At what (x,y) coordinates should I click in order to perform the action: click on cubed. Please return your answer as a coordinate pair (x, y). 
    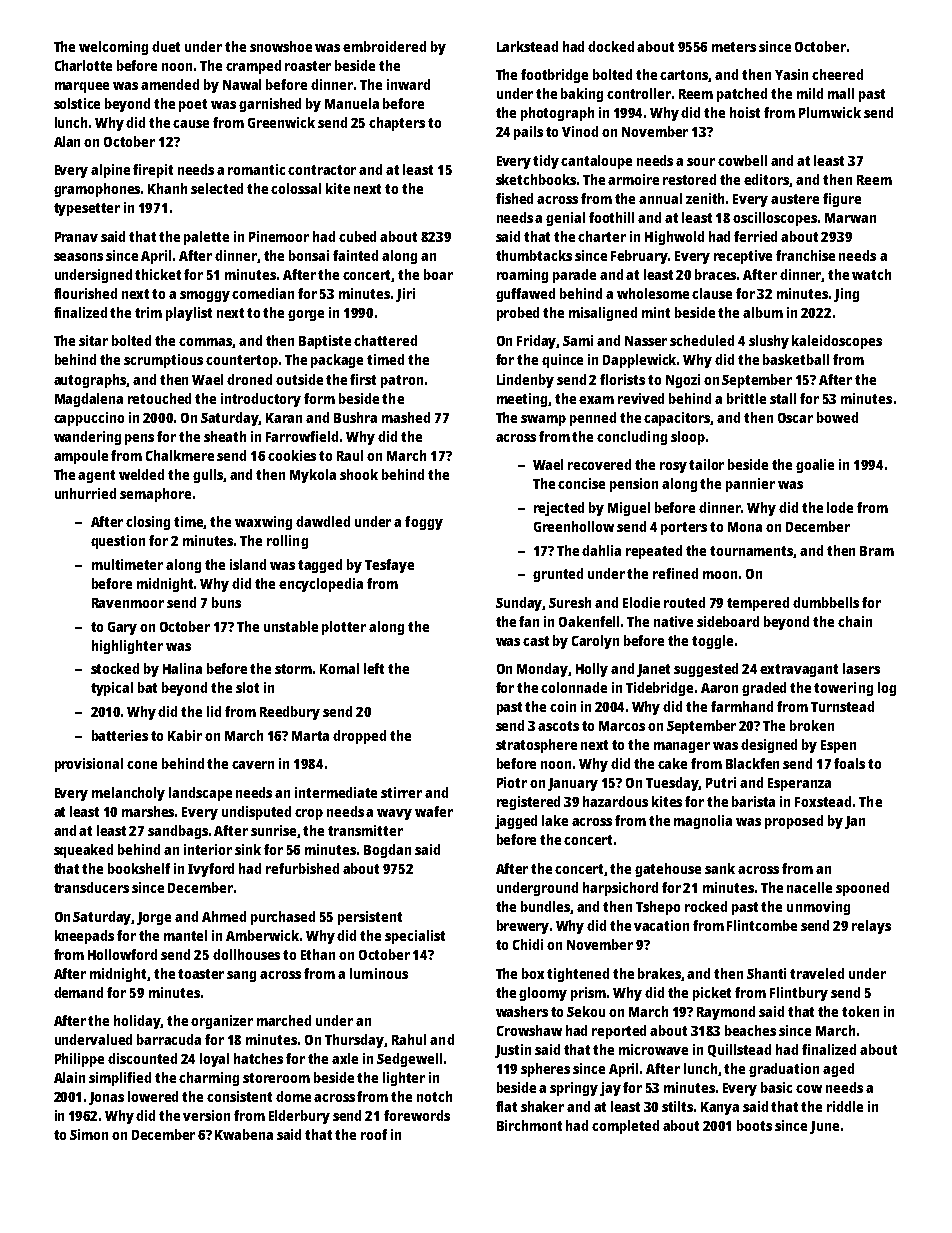
    Looking at the image, I should click on (357, 236).
